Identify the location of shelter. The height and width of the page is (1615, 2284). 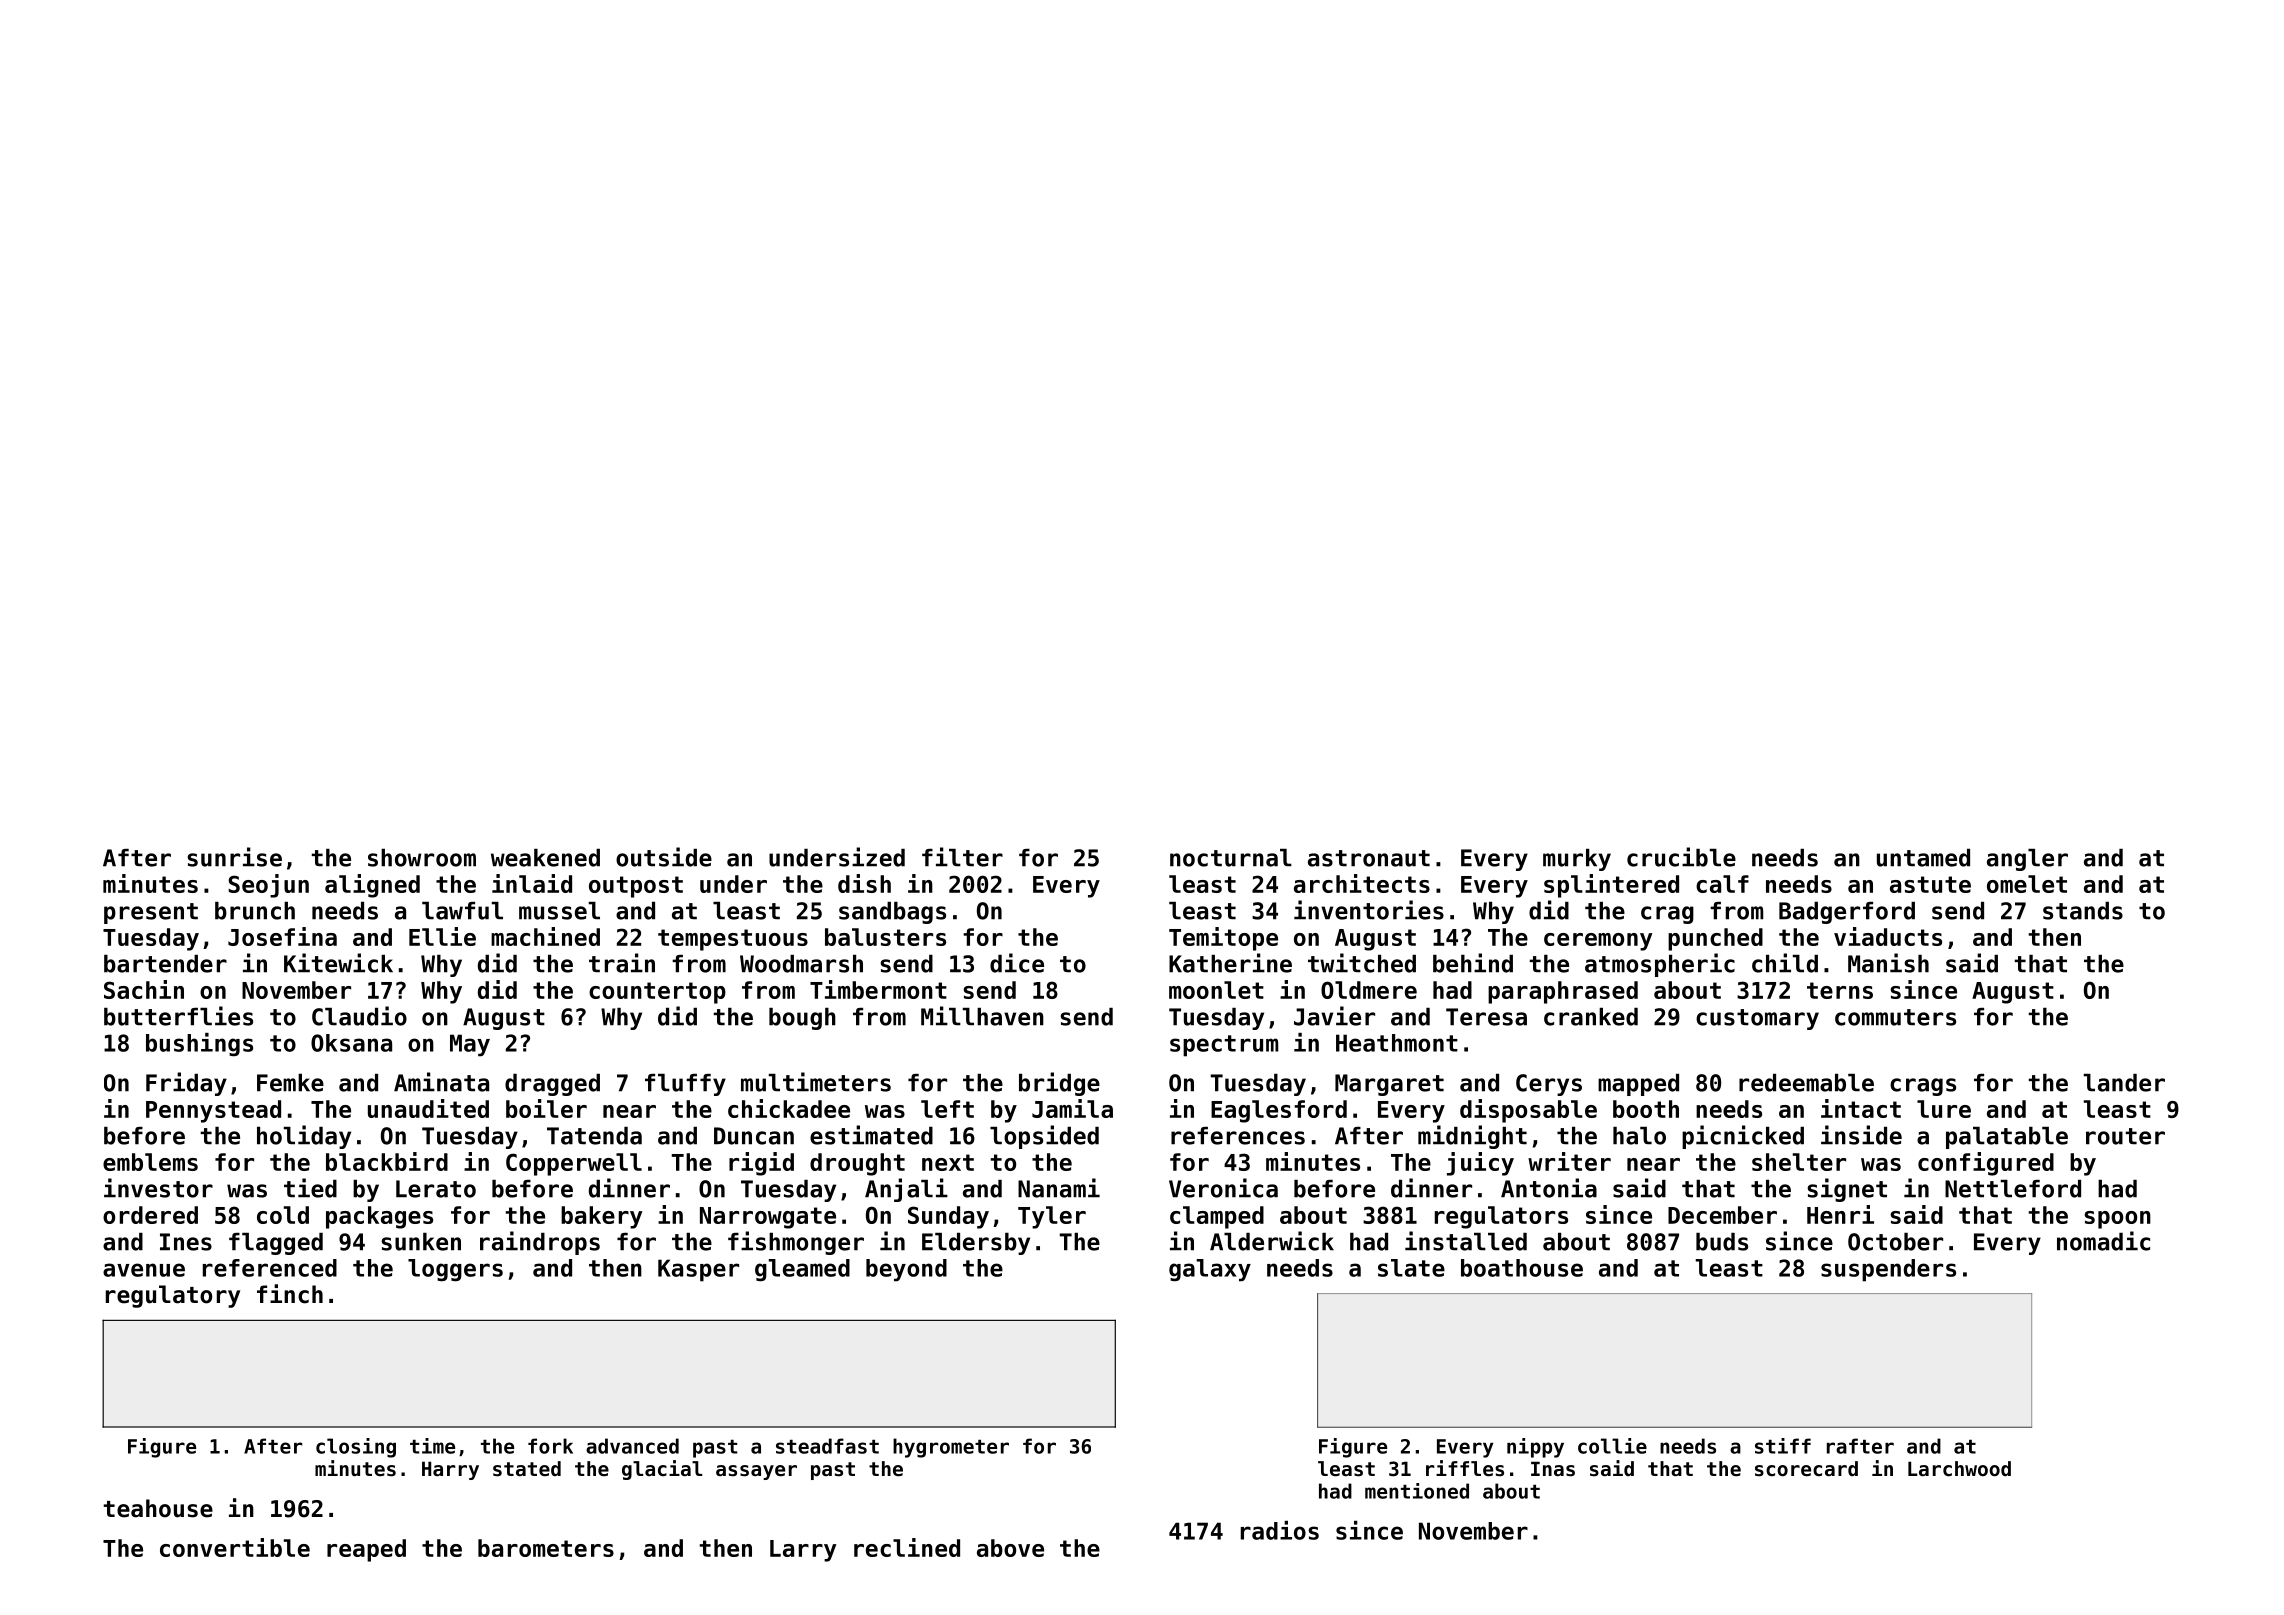
(1799, 1162).
